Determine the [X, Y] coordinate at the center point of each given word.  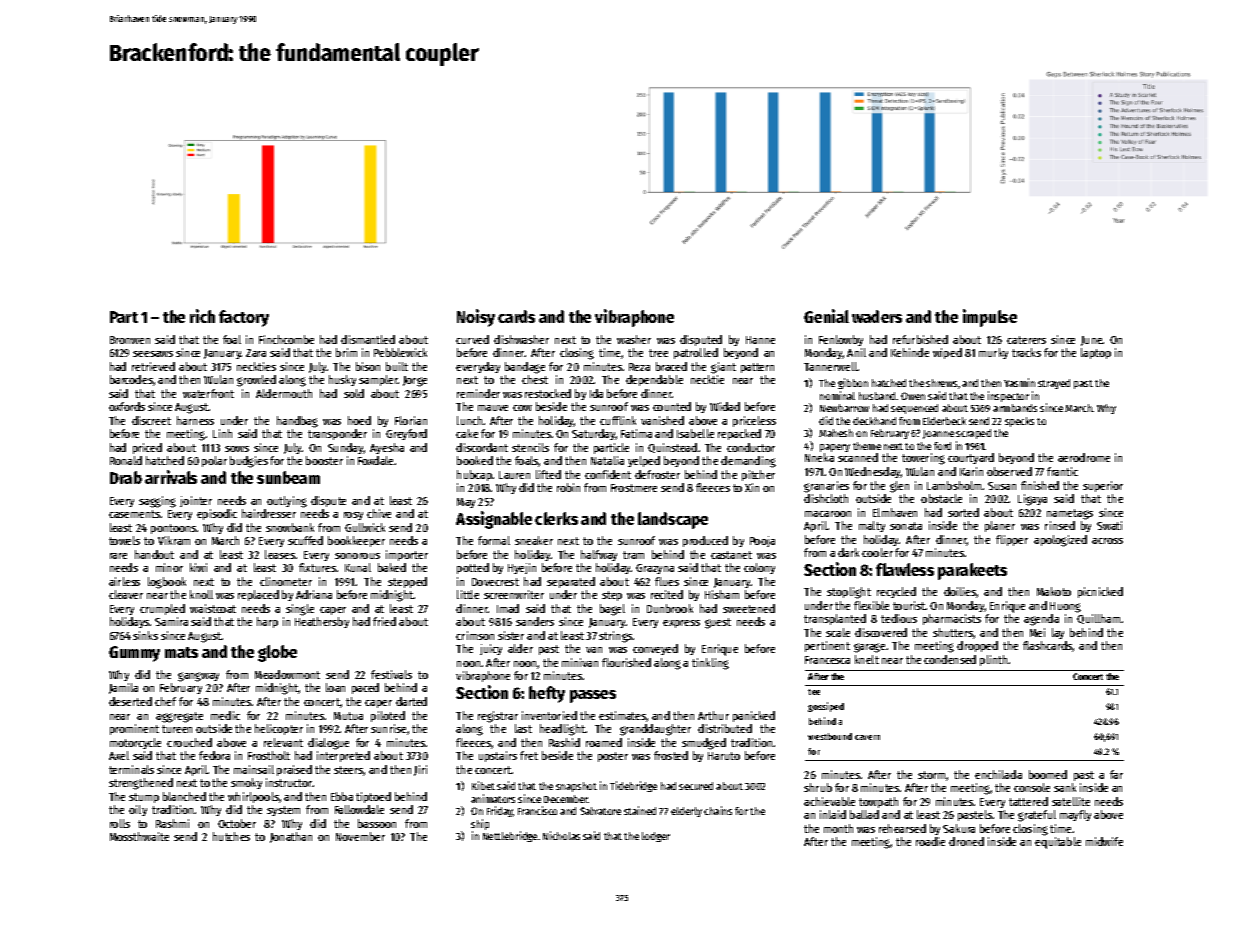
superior [1103, 486]
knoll [201, 594]
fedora [214, 755]
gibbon [853, 383]
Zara [256, 353]
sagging [157, 502]
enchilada [998, 774]
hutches [231, 836]
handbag [297, 422]
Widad [725, 406]
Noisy [476, 318]
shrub [818, 787]
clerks [556, 518]
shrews [941, 383]
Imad [508, 608]
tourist [909, 605]
